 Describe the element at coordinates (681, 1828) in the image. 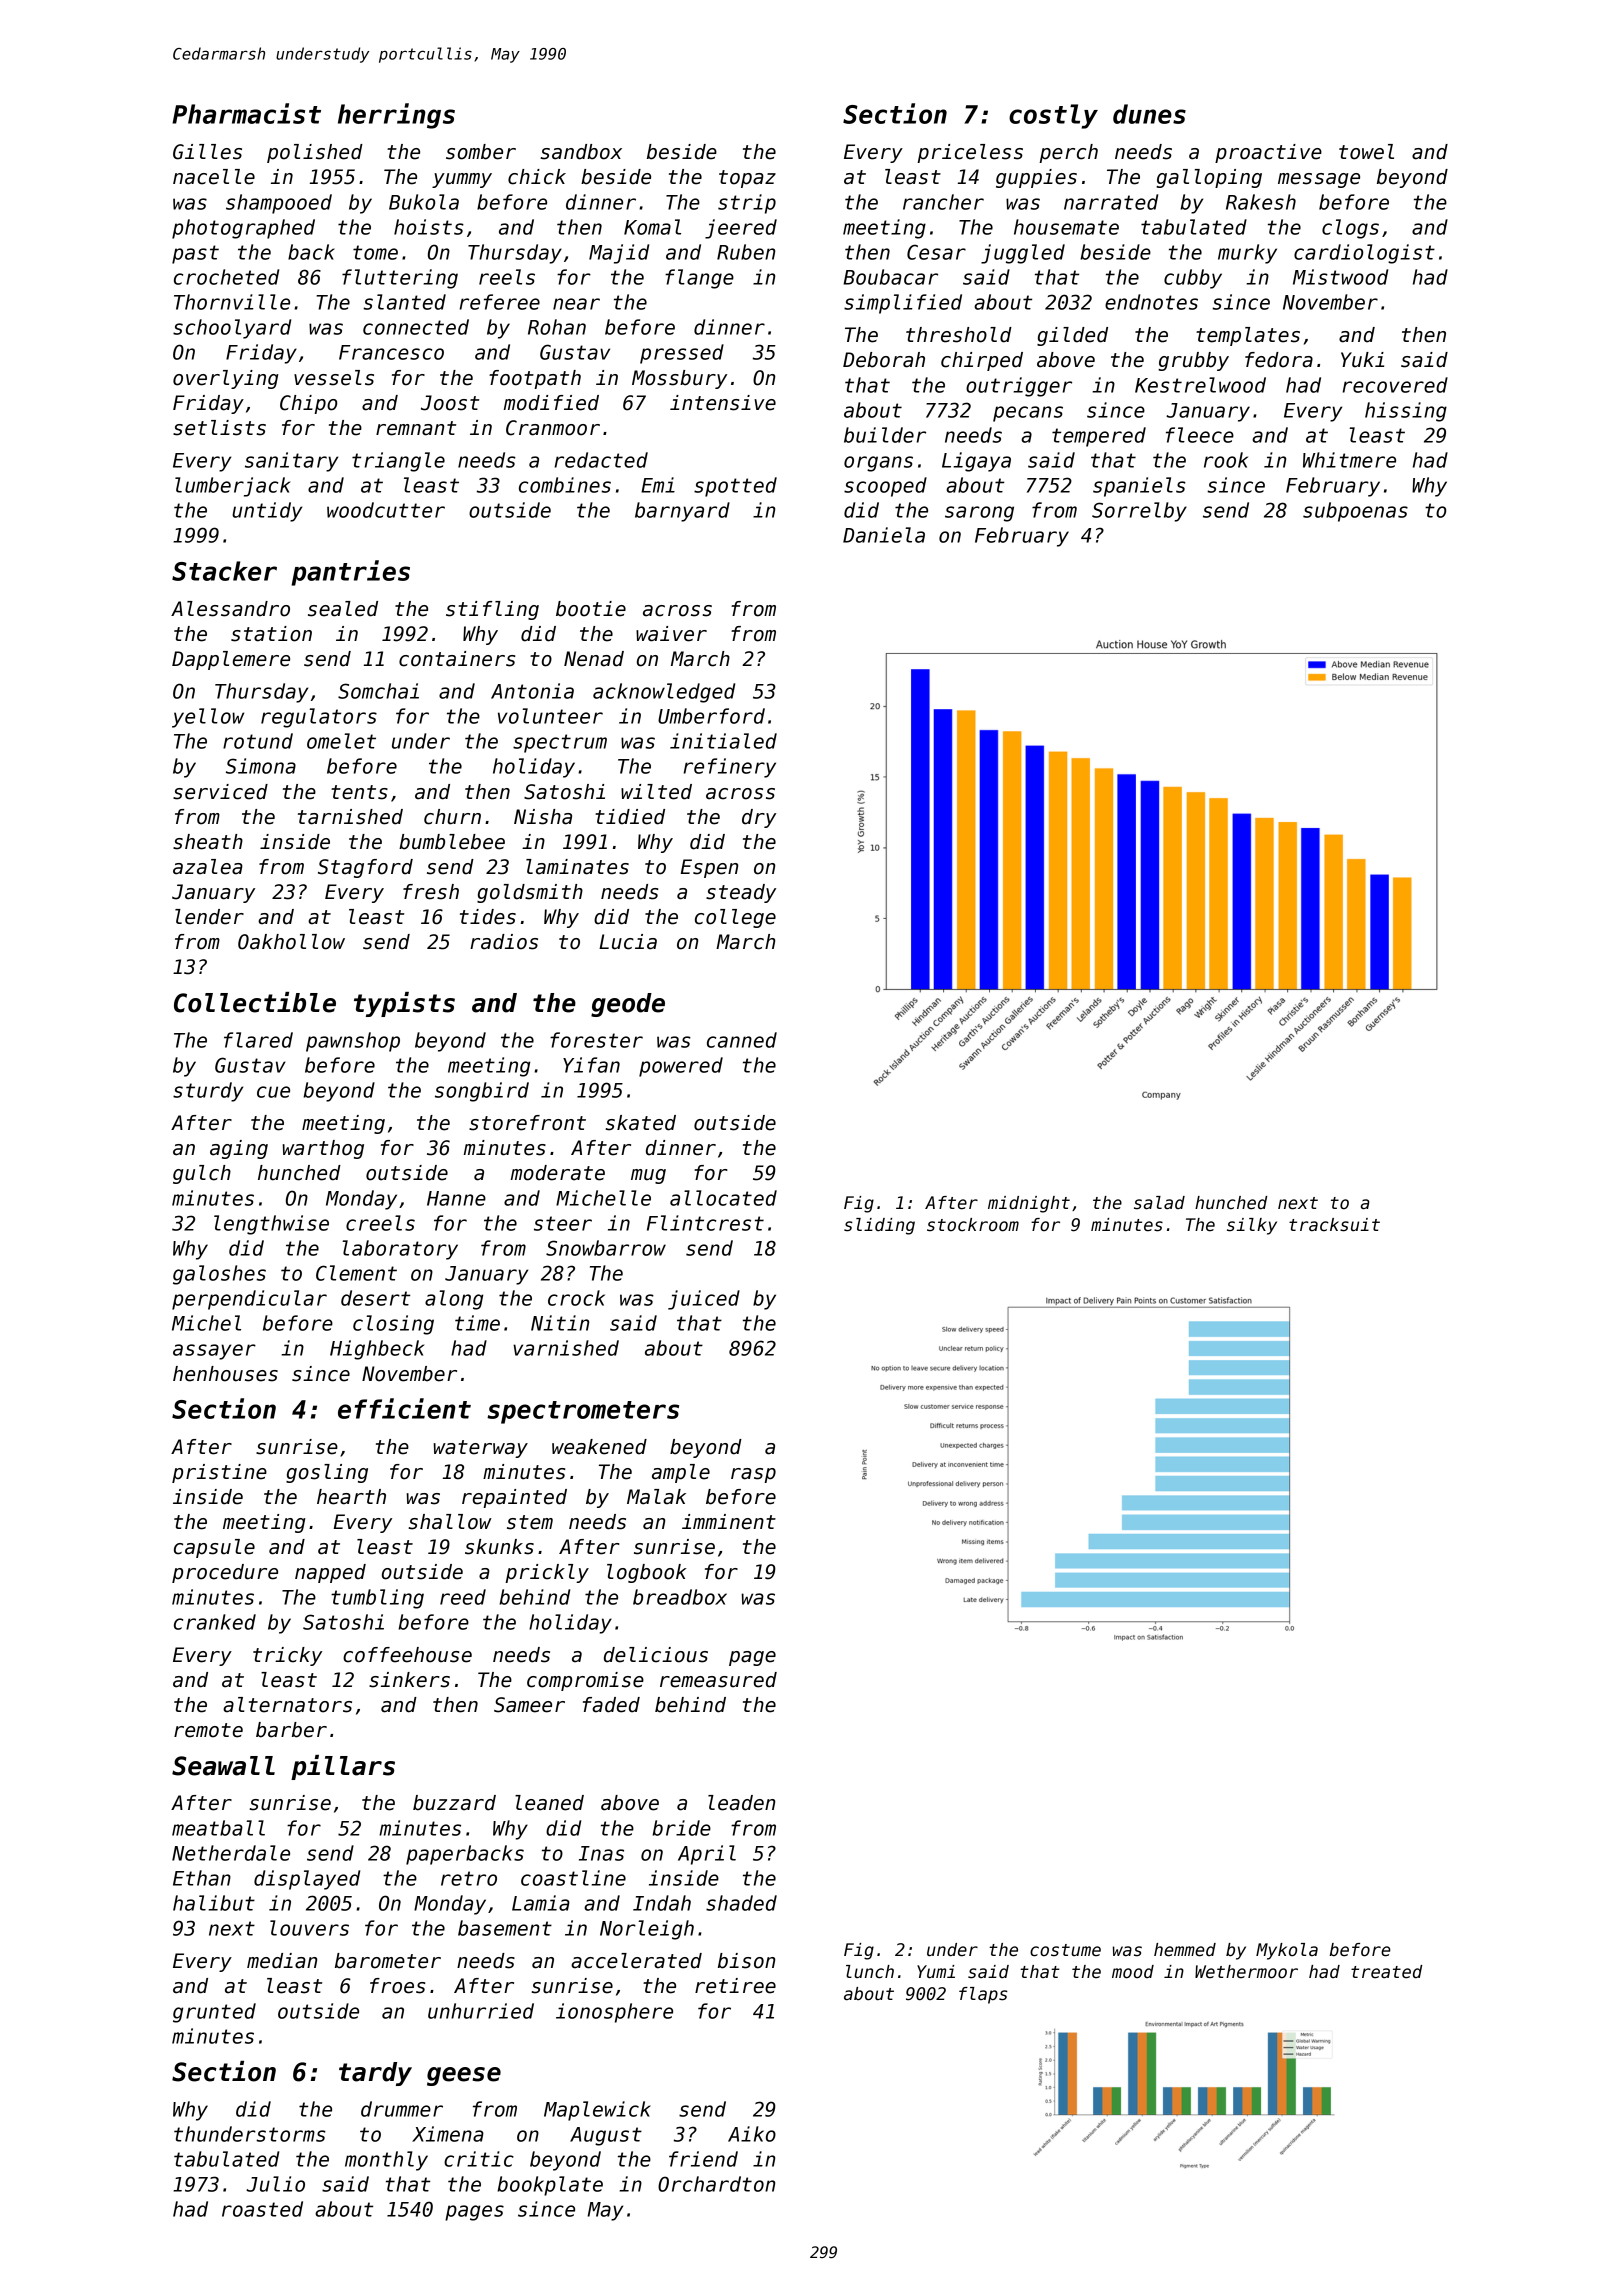

I see `bride` at that location.
